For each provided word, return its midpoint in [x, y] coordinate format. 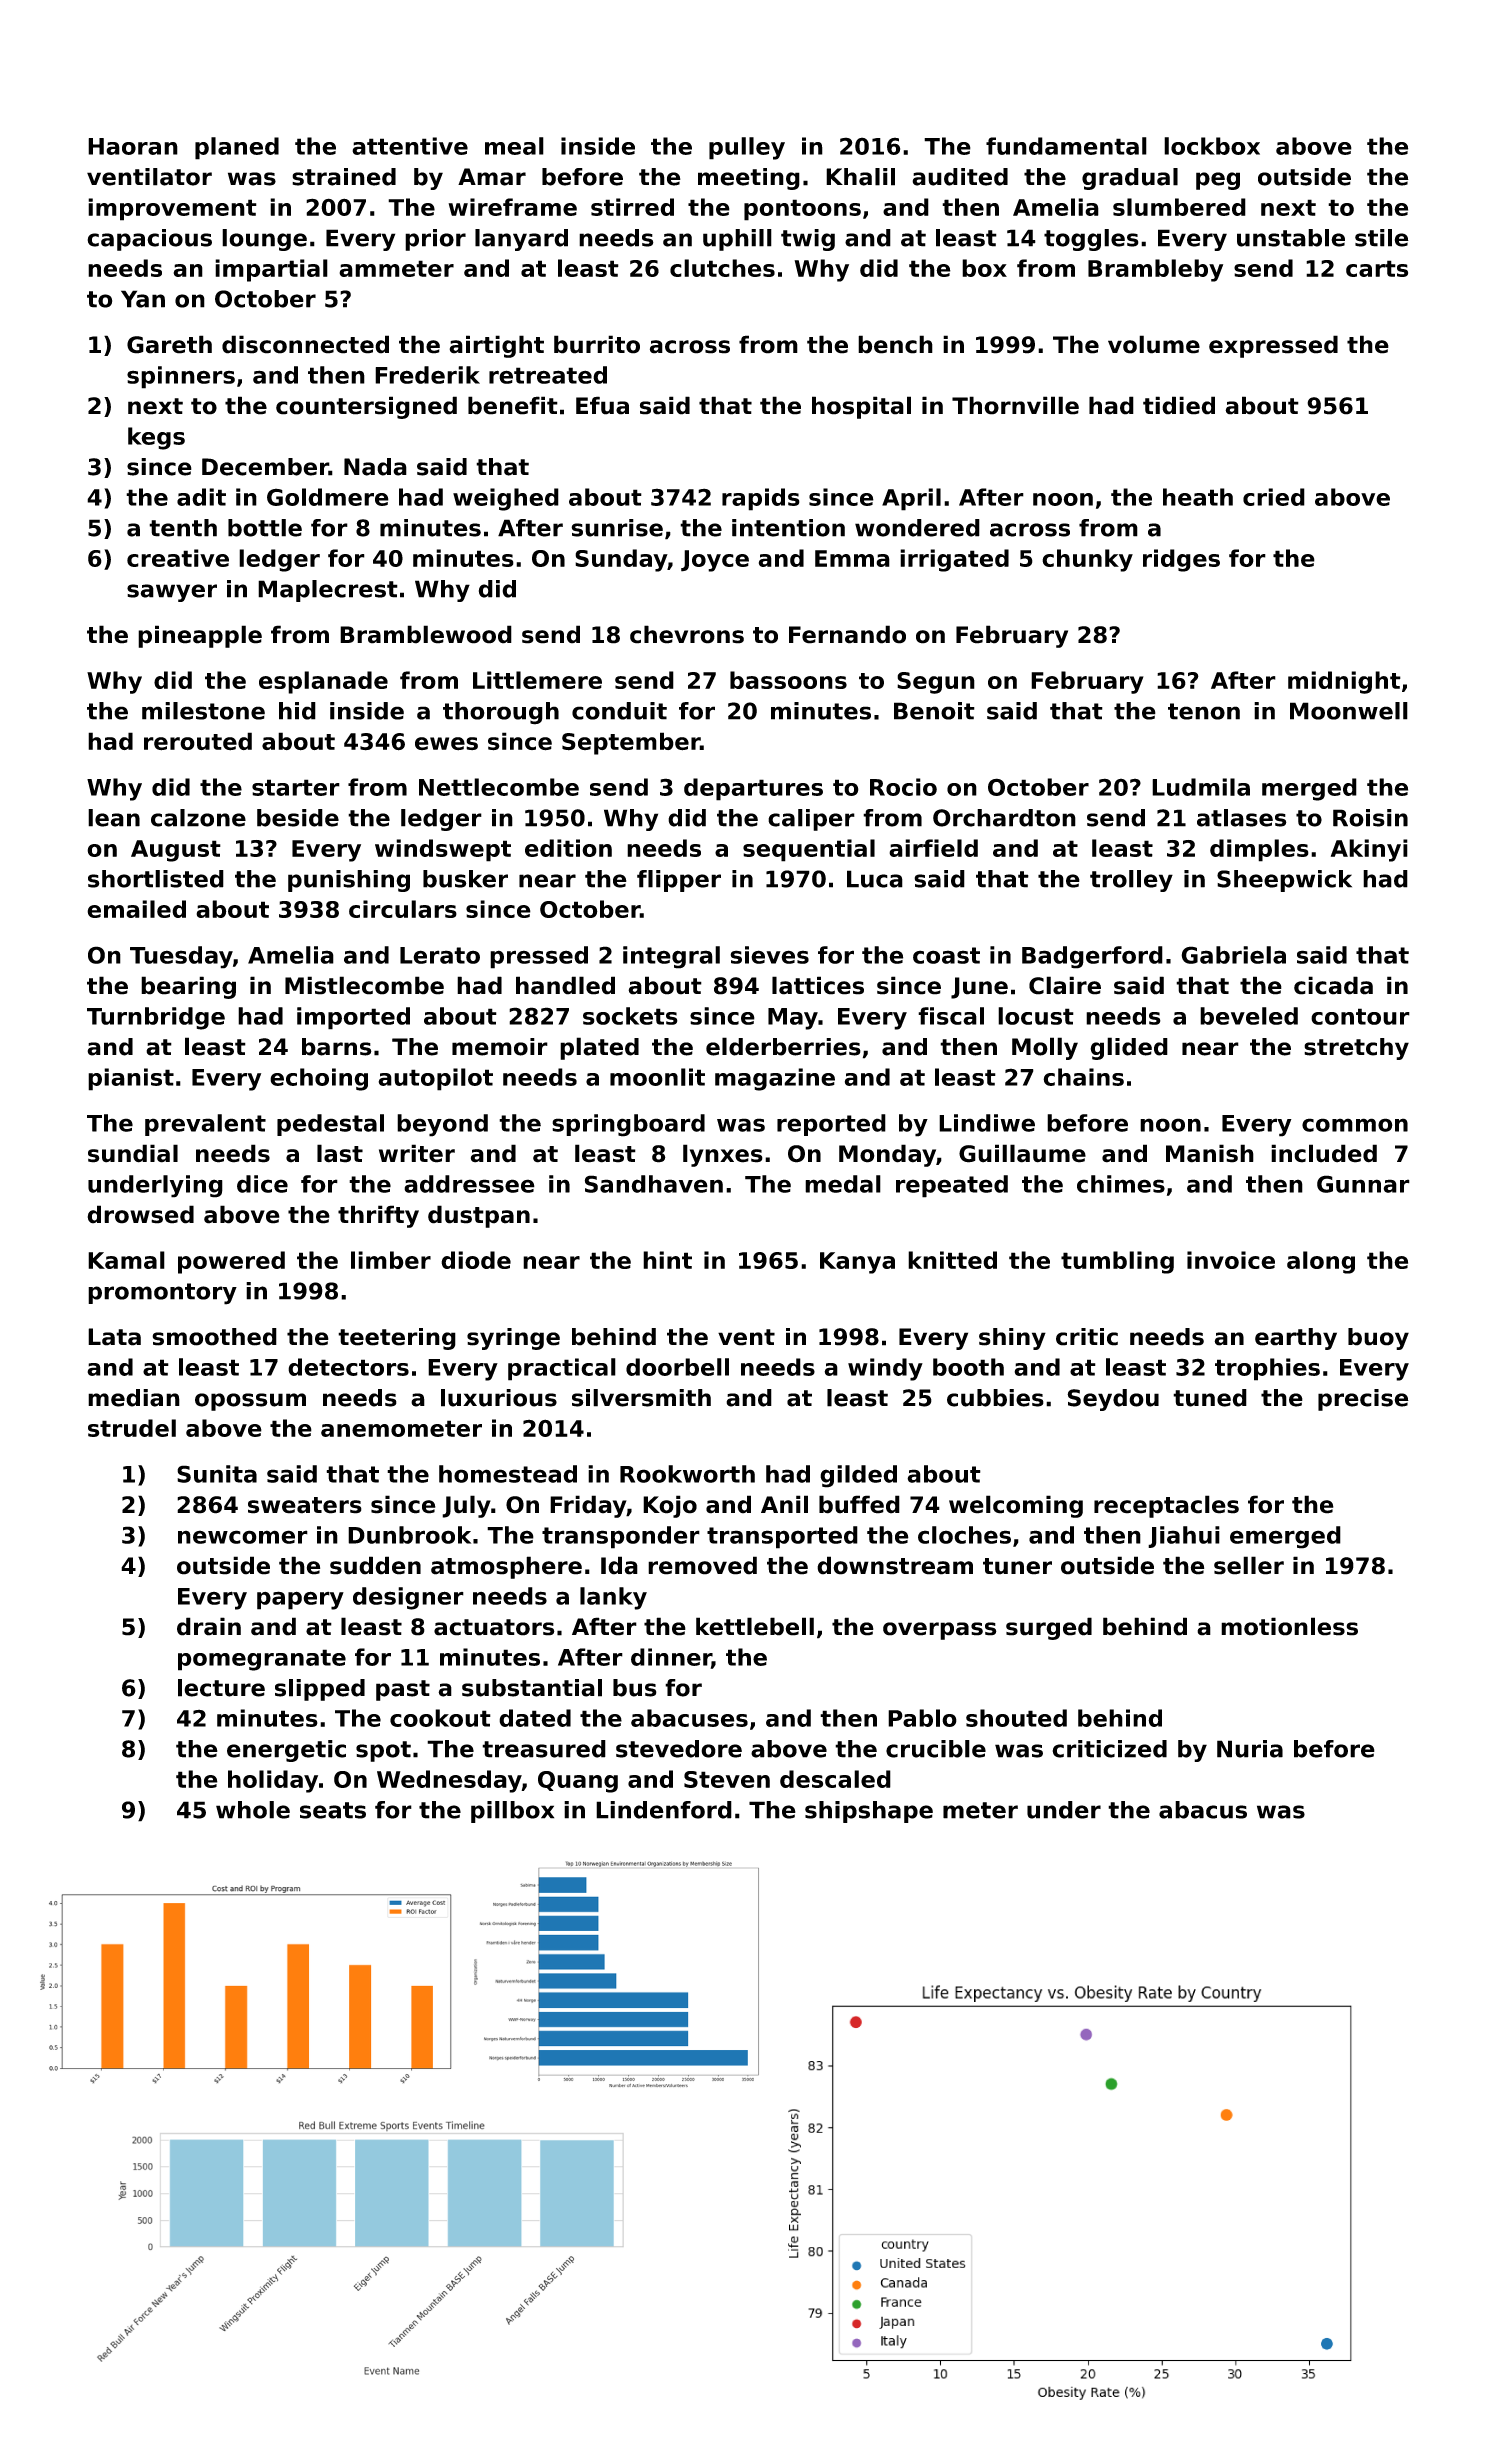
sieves [769, 955]
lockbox [1212, 146]
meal [514, 146]
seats [333, 1810]
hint [667, 1260]
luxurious [499, 1398]
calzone [198, 818]
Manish [1210, 1153]
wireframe [512, 207]
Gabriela [1233, 955]
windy [885, 1369]
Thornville [1015, 405]
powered [231, 1262]
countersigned [366, 407]
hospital [861, 407]
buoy [1378, 1339]
